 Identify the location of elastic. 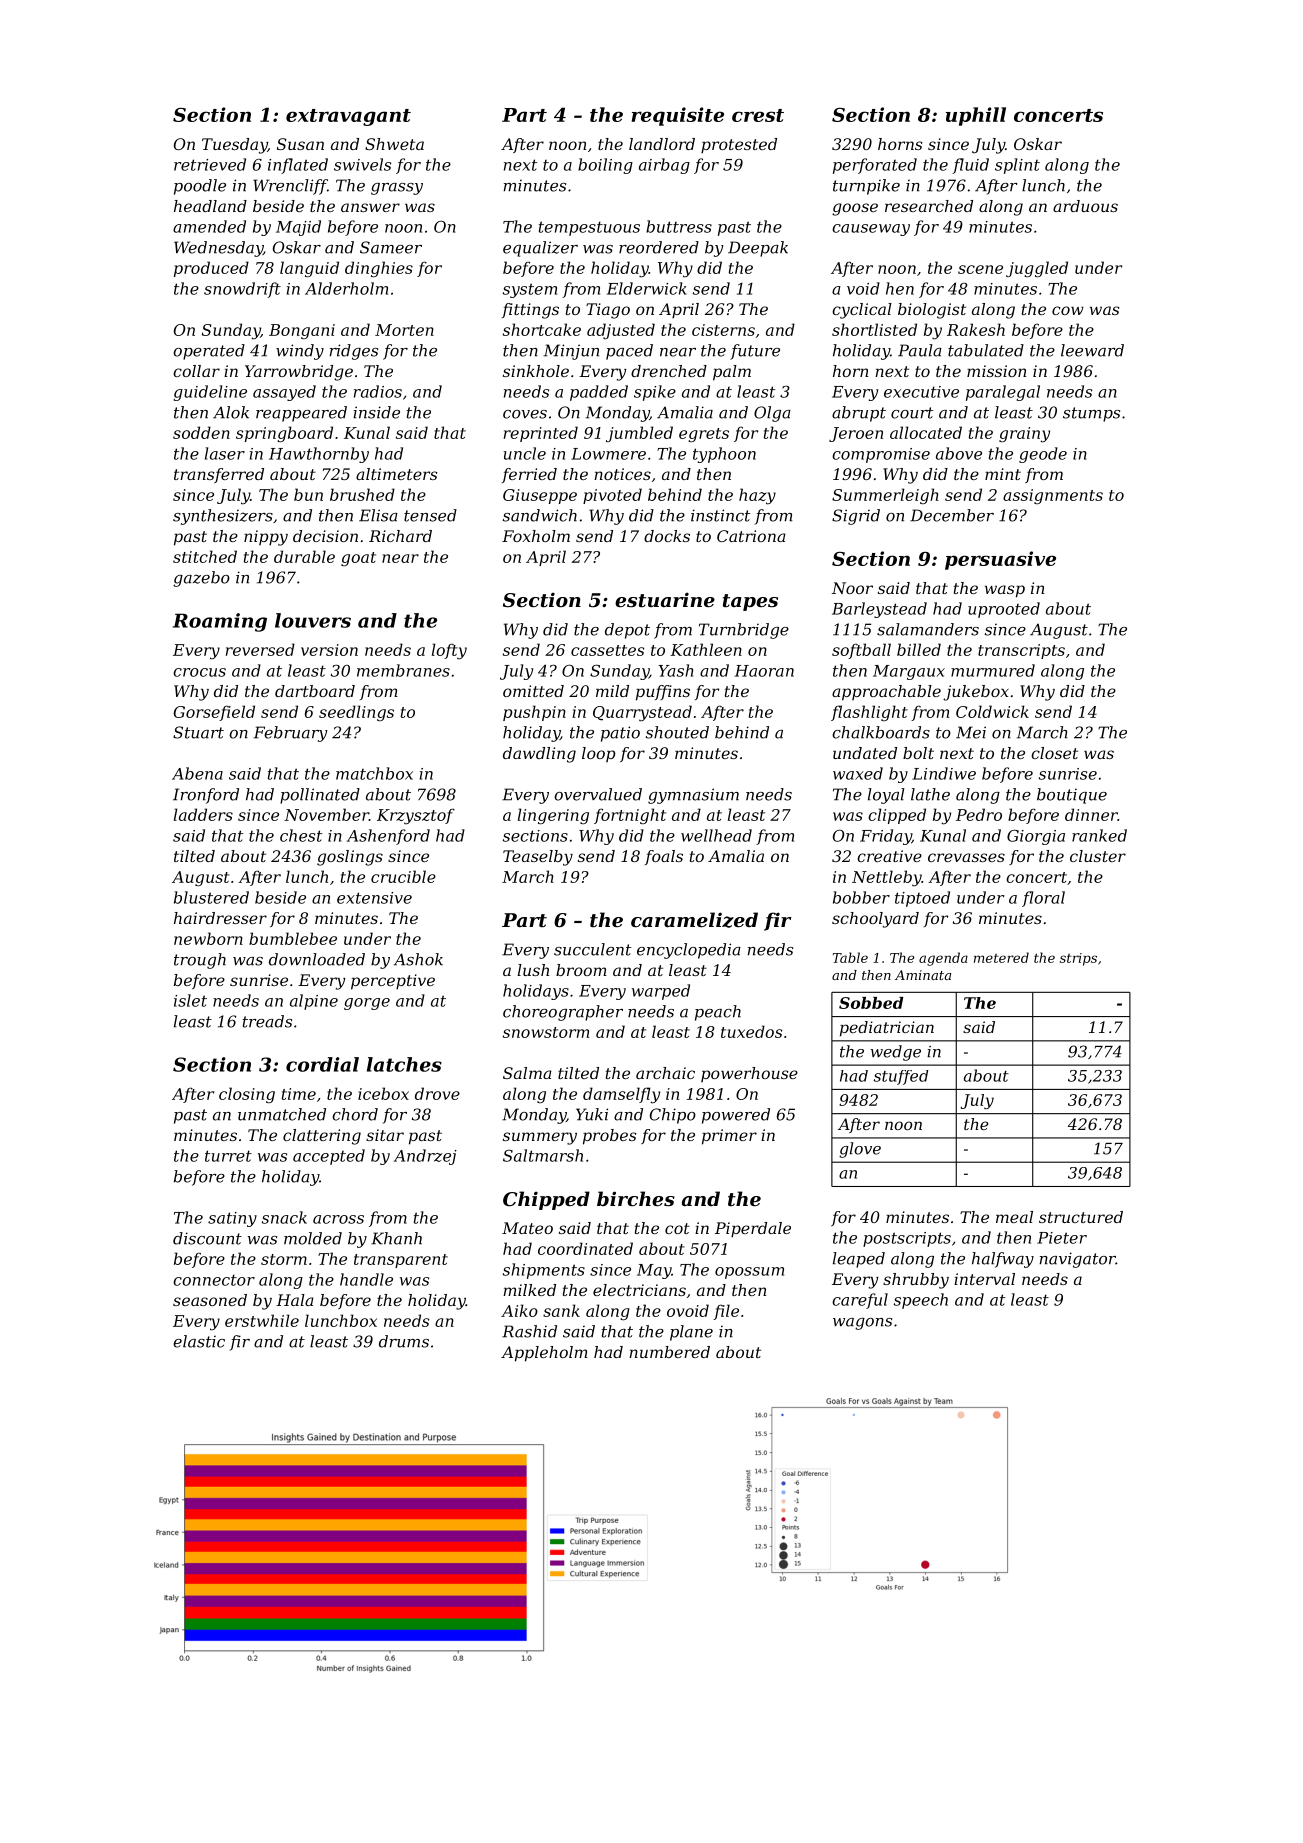
(199, 1341).
